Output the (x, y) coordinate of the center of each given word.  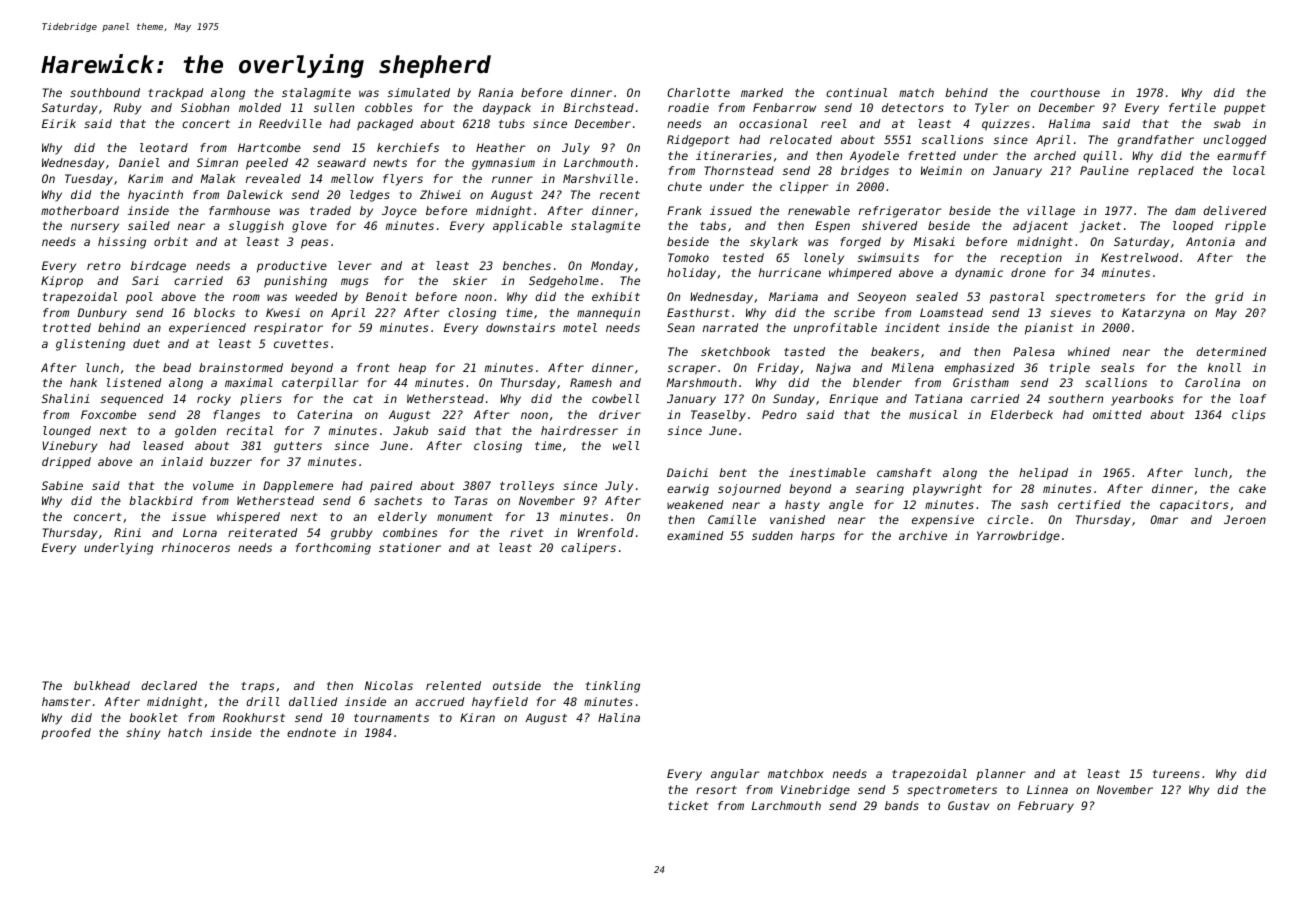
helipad (1043, 474)
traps (257, 687)
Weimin (941, 170)
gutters (298, 447)
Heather (501, 147)
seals (1117, 367)
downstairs (520, 327)
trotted (67, 327)
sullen (334, 107)
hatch (185, 732)
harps (818, 536)
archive (923, 535)
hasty (802, 506)
